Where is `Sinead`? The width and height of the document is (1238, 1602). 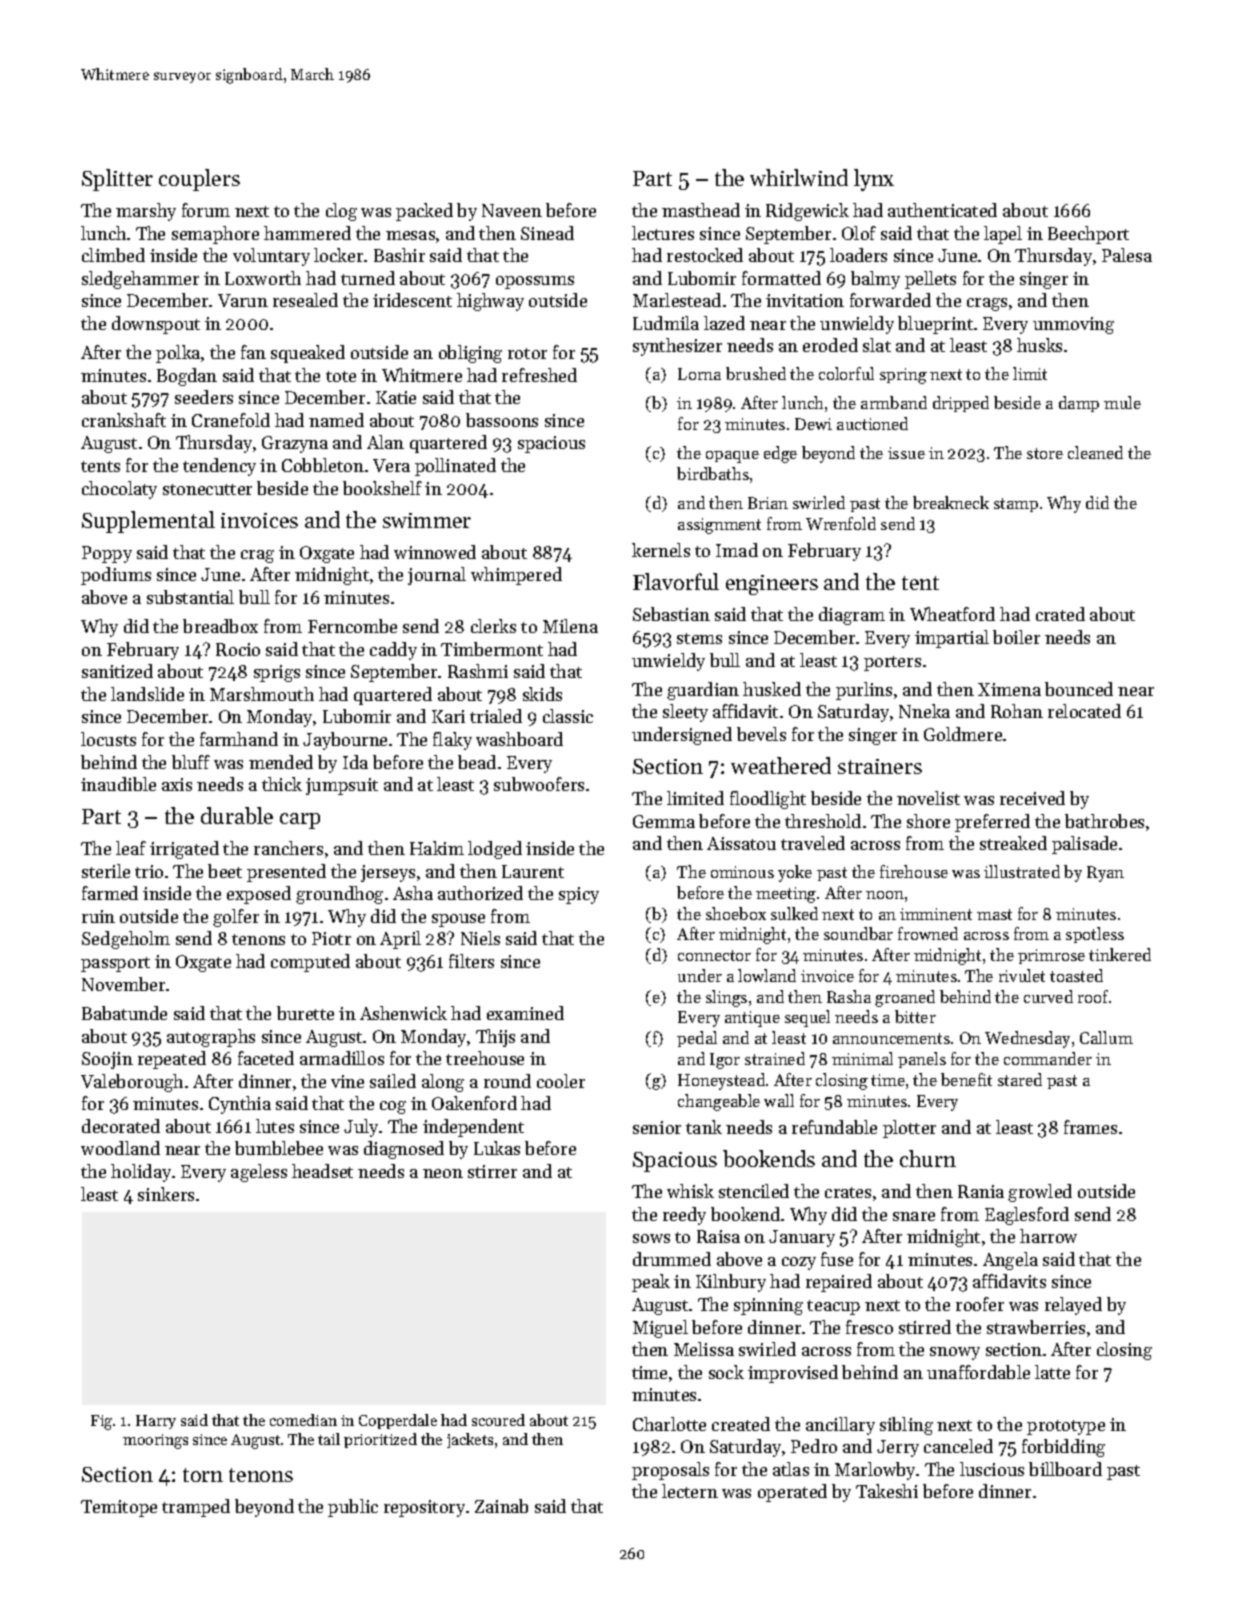
Sinead is located at coordinates (547, 233).
